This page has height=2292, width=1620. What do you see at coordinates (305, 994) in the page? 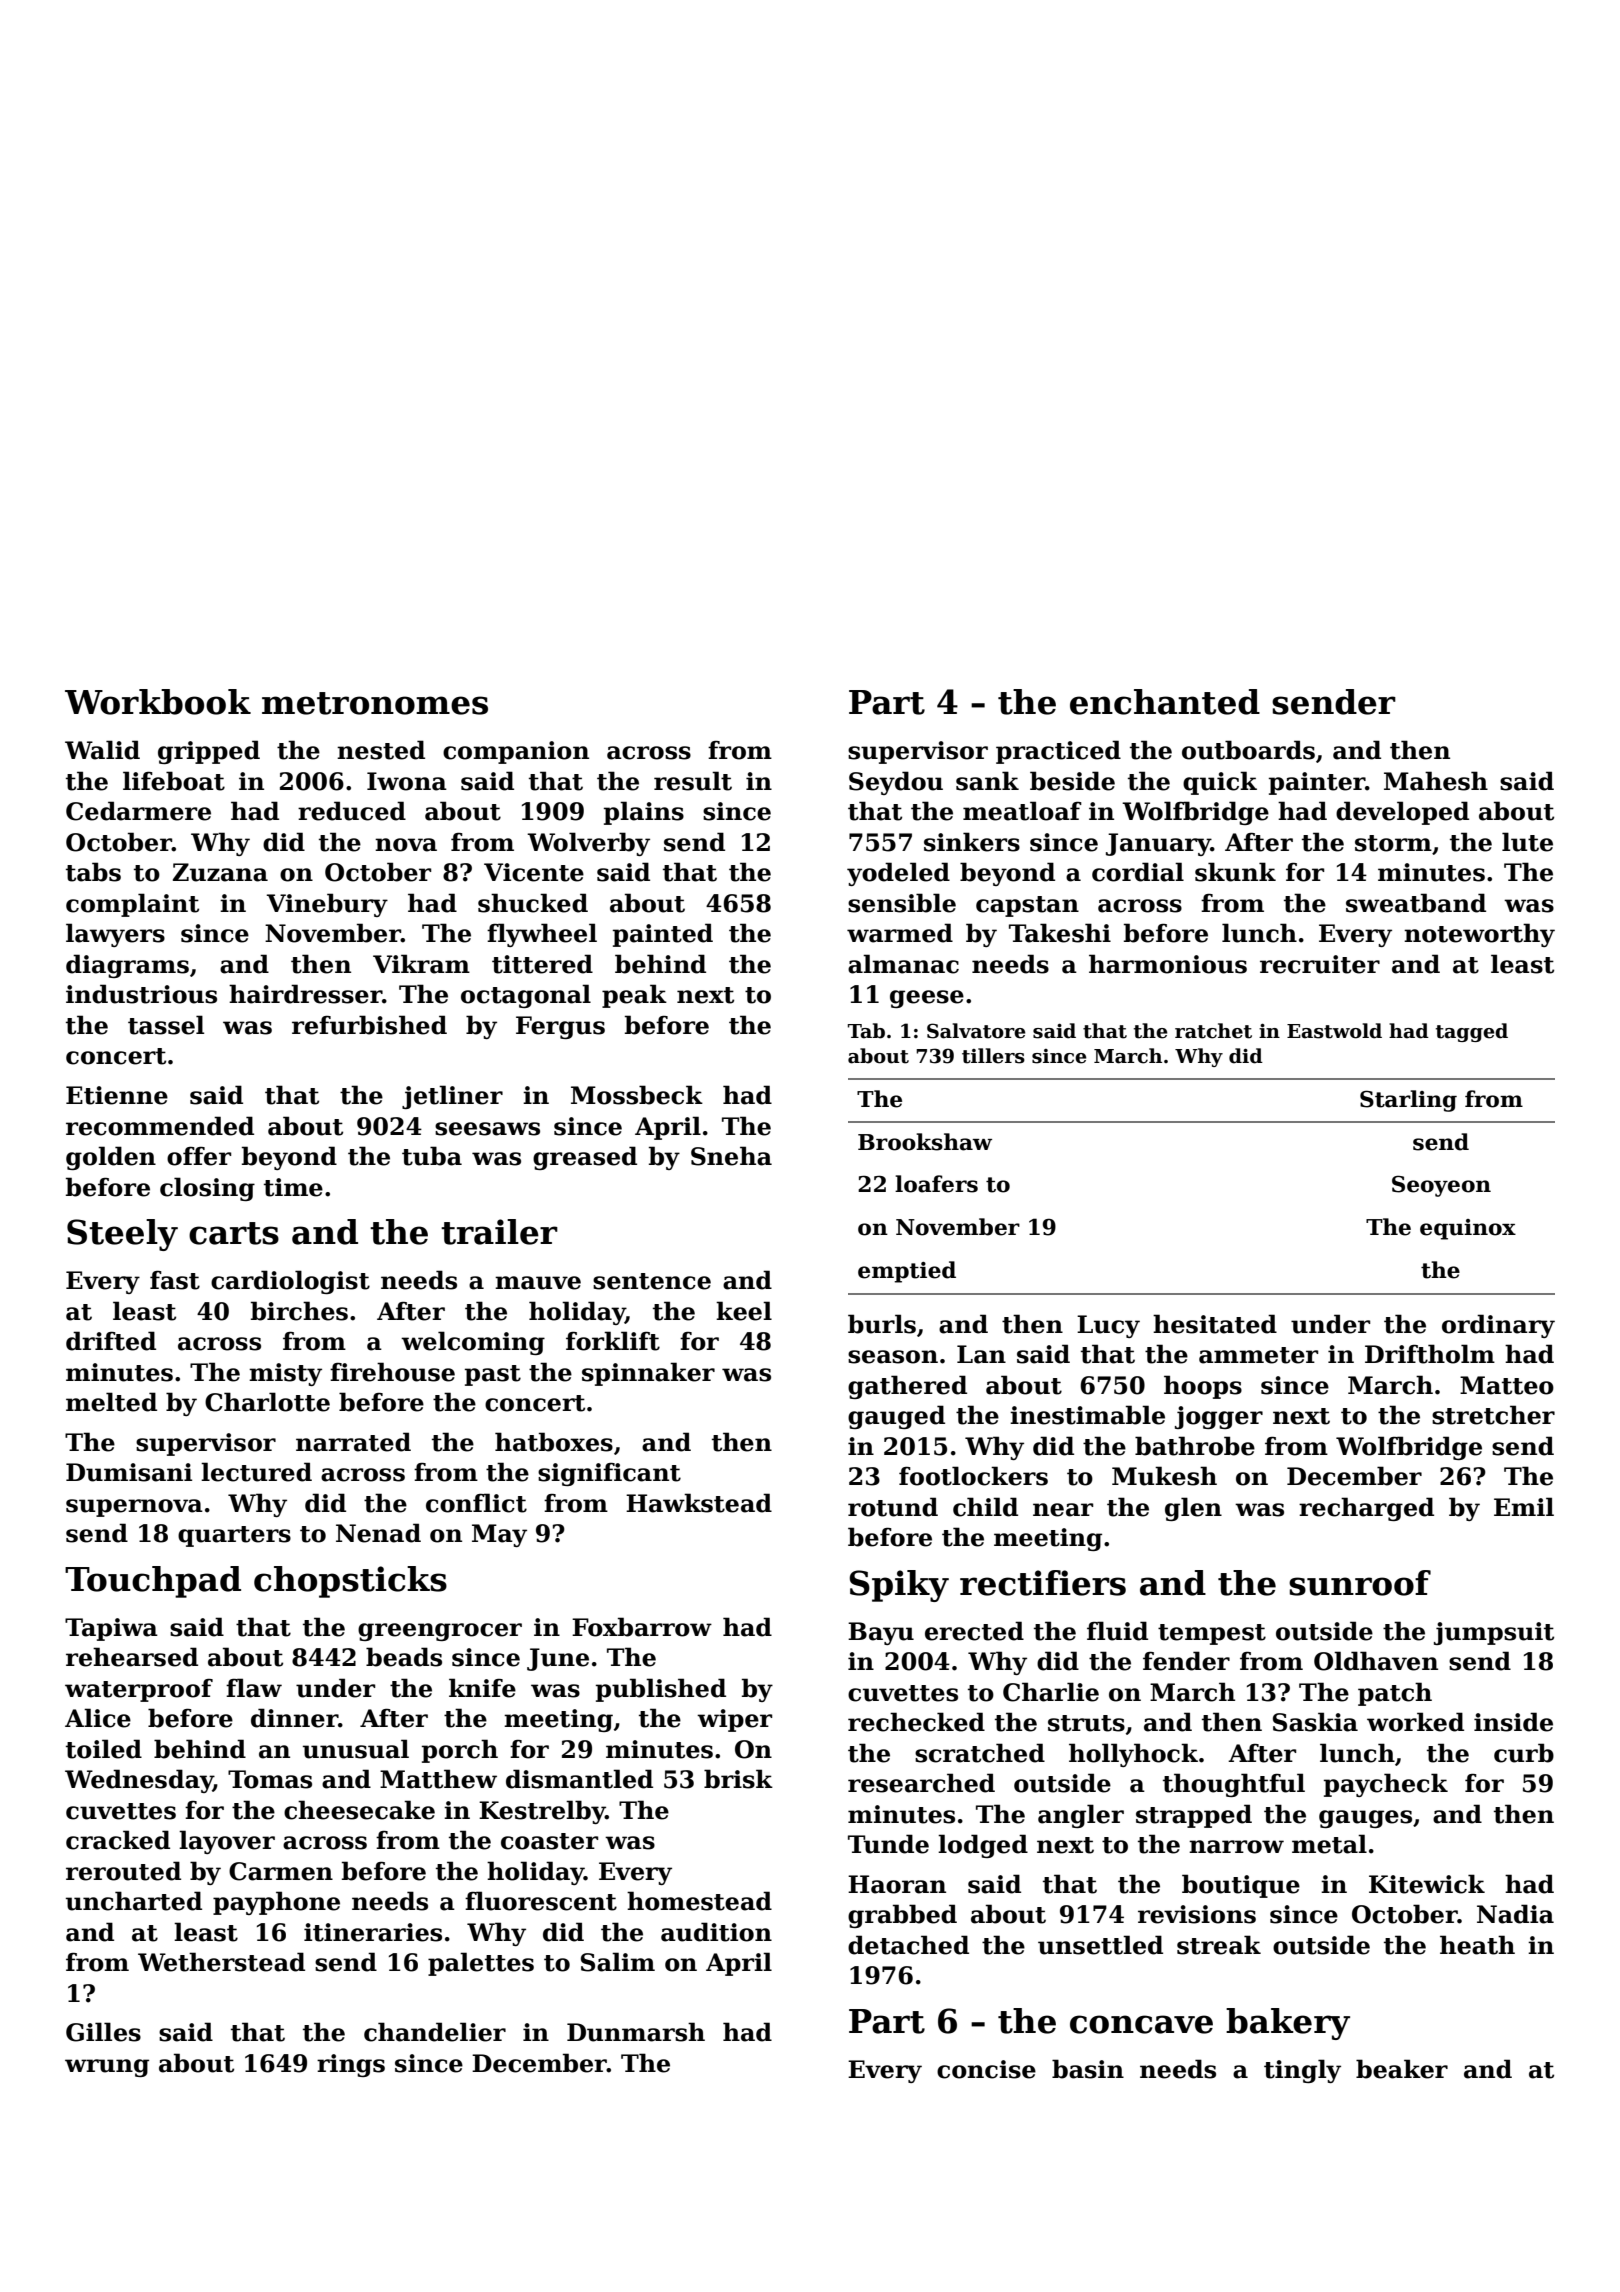
I see `hairdresser` at bounding box center [305, 994].
